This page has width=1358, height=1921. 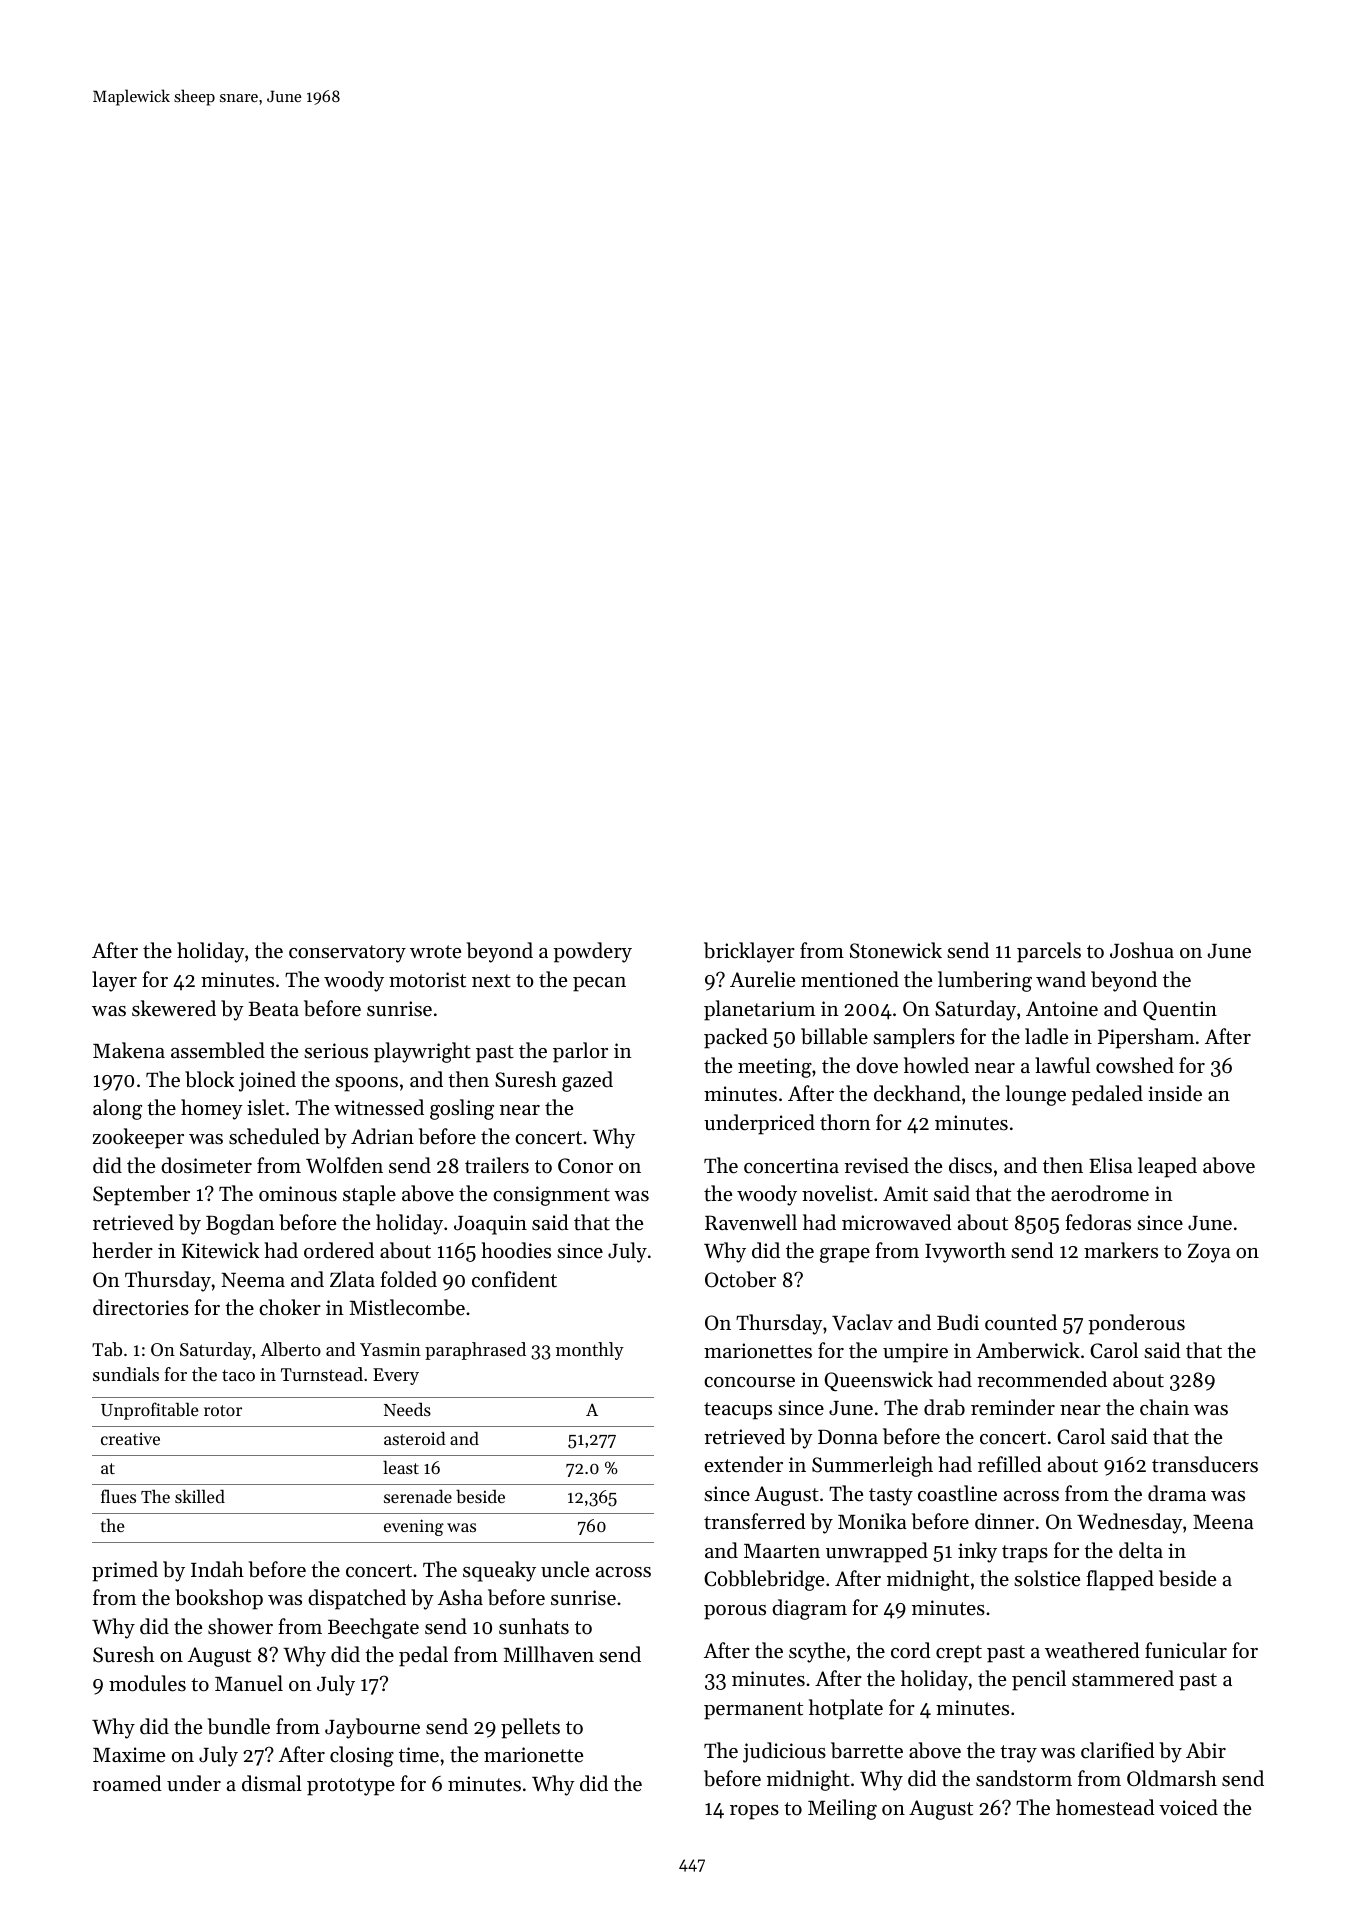 What do you see at coordinates (548, 1654) in the page?
I see `Millhaven` at bounding box center [548, 1654].
